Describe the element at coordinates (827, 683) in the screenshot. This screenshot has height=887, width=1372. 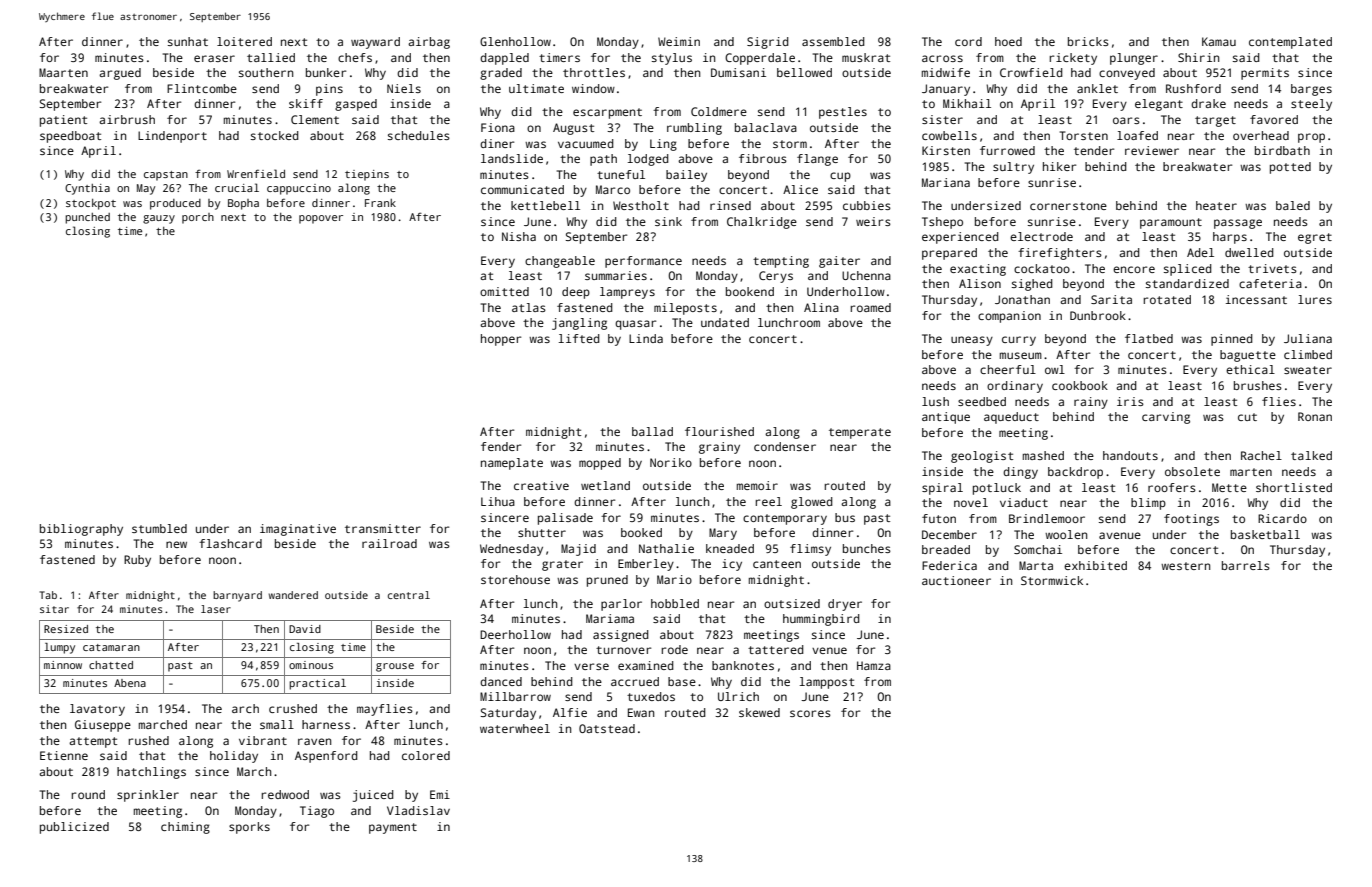
I see `lamppost` at that location.
